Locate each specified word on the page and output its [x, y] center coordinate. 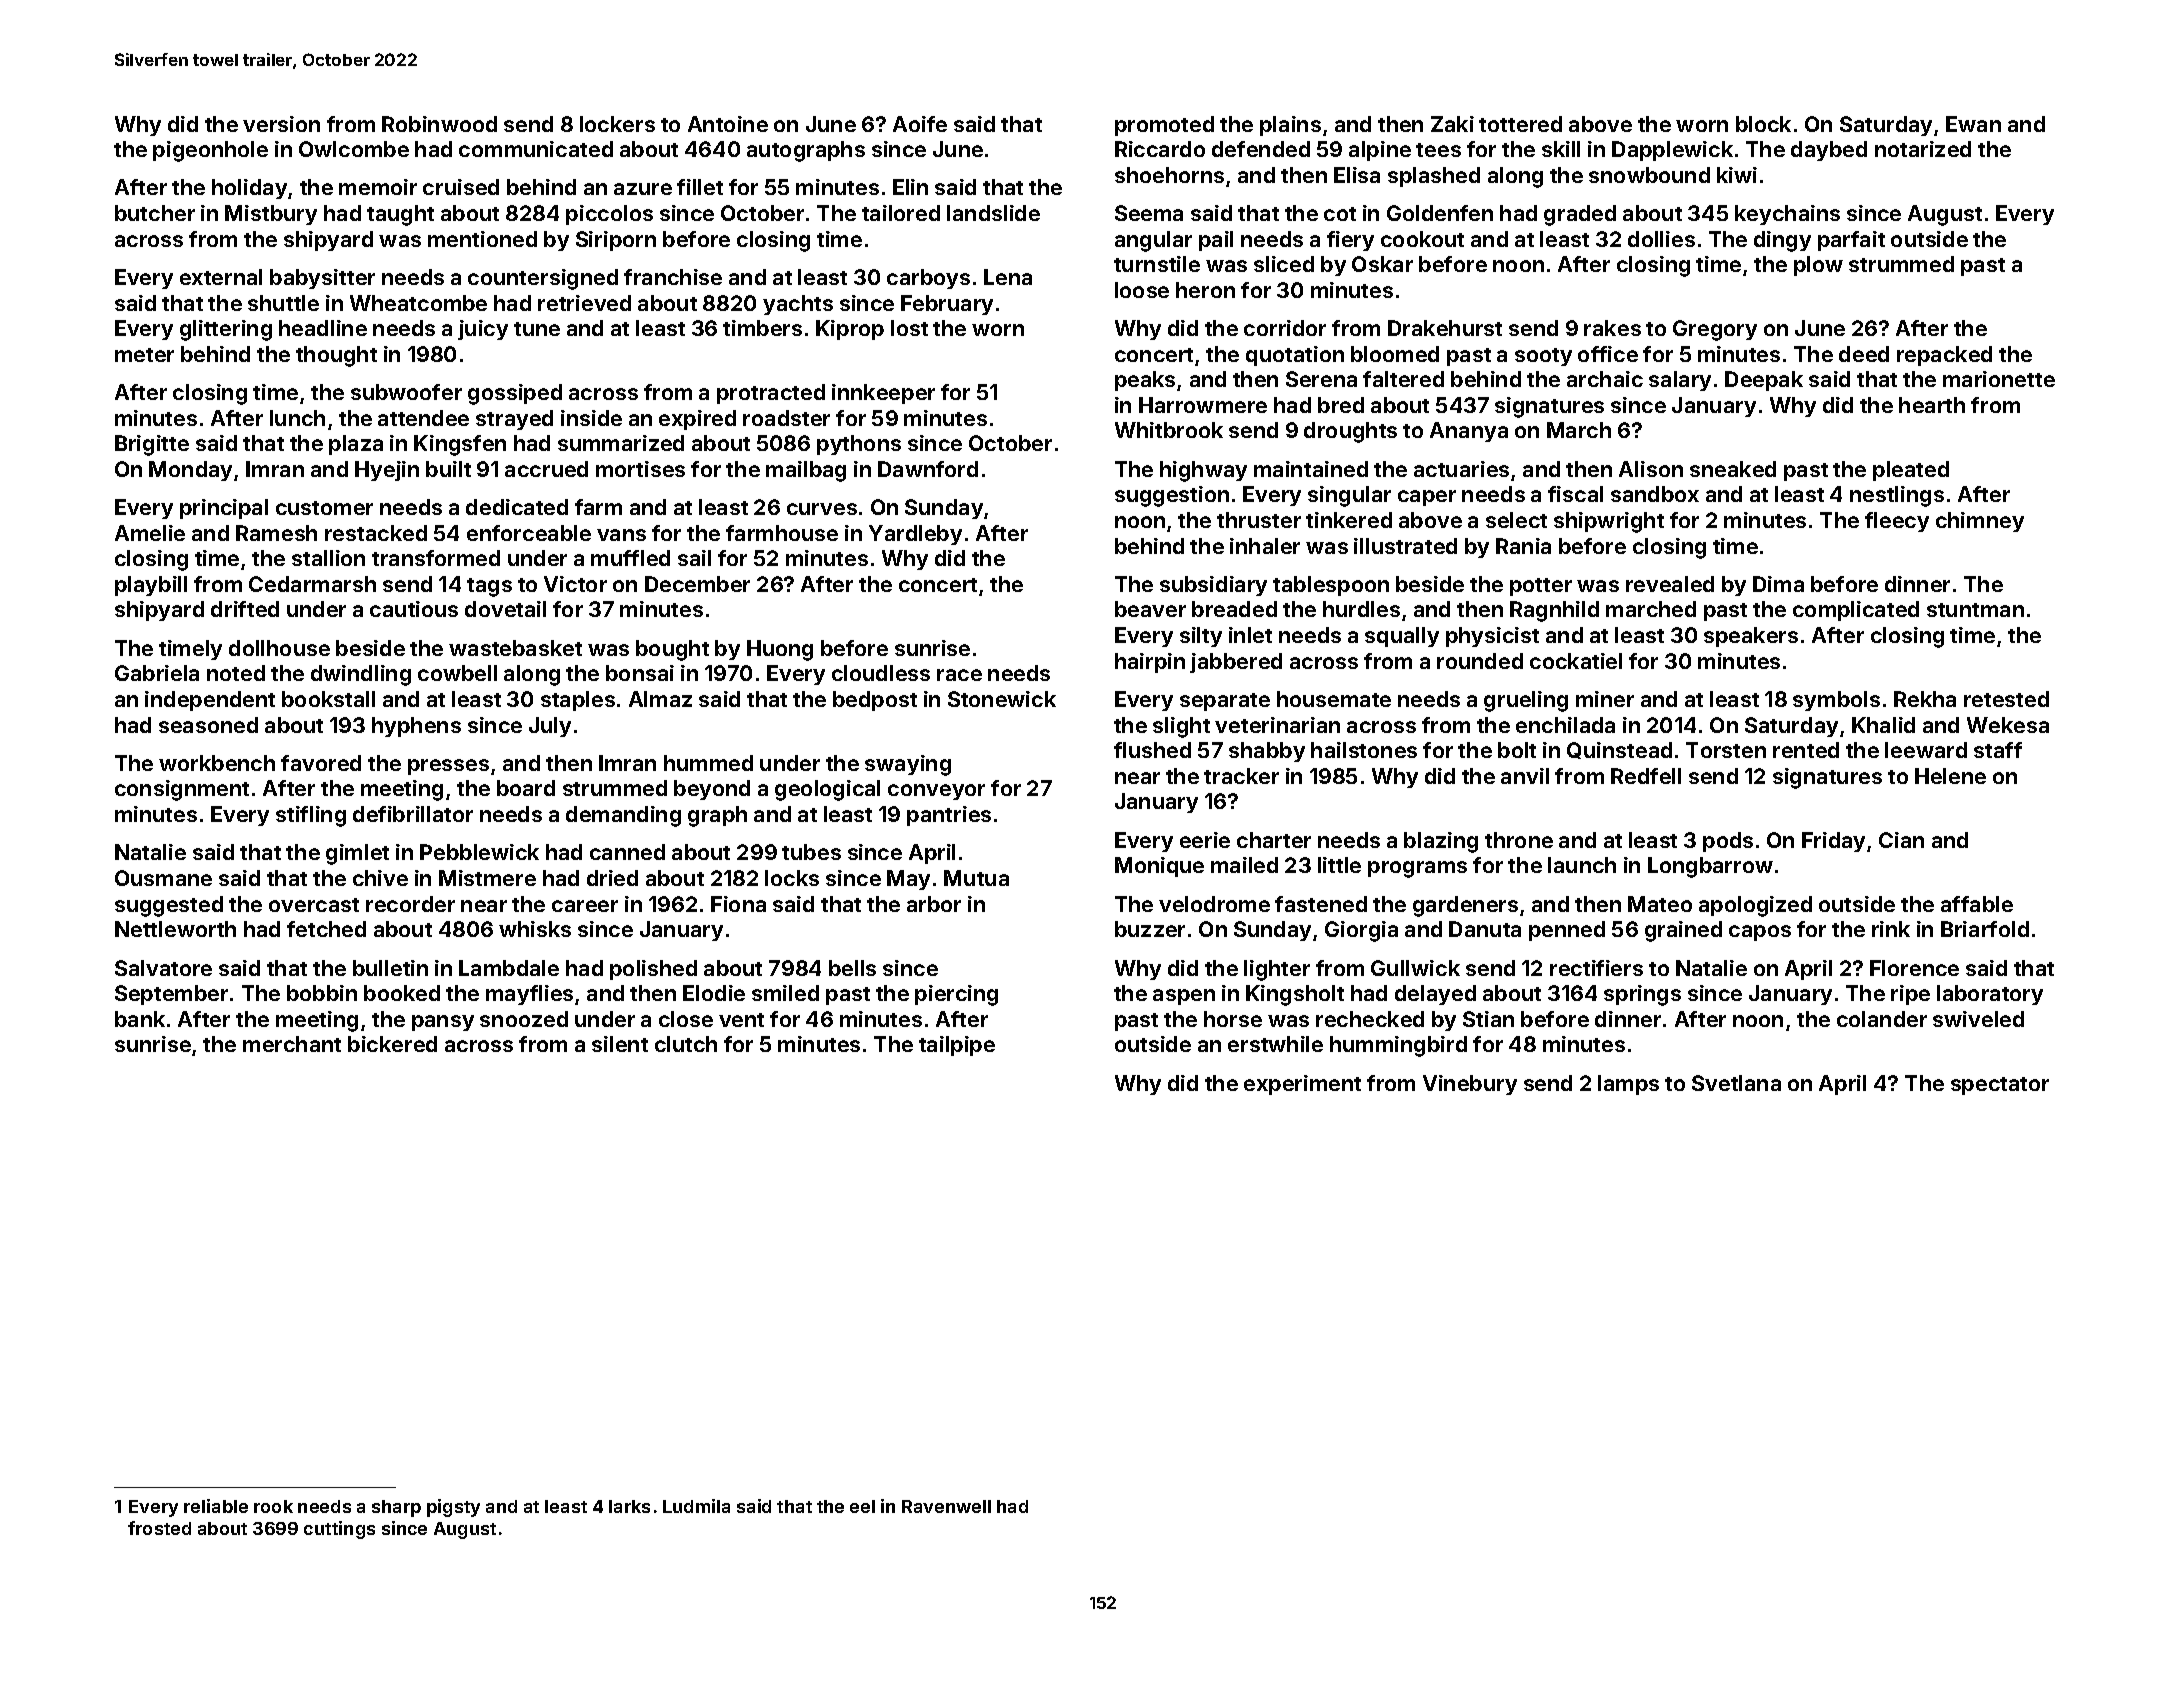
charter [1274, 840]
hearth [1932, 405]
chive [380, 878]
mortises [640, 469]
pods [1728, 842]
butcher [155, 213]
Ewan [1973, 124]
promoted [1164, 126]
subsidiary [1213, 586]
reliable [216, 1506]
